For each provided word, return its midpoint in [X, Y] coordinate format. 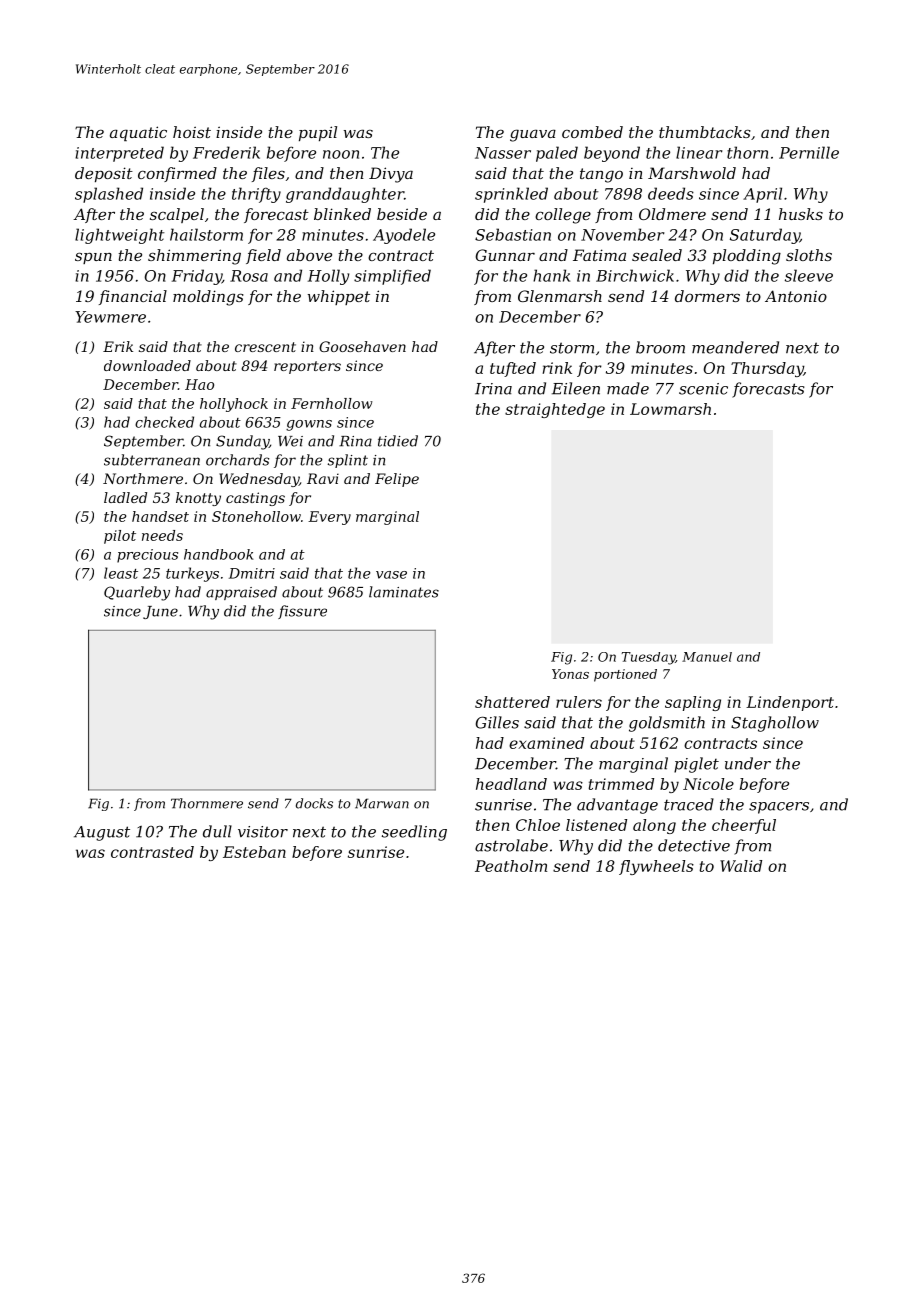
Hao [199, 384]
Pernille [809, 152]
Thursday [767, 369]
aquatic [138, 133]
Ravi [323, 478]
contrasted [152, 852]
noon [341, 154]
